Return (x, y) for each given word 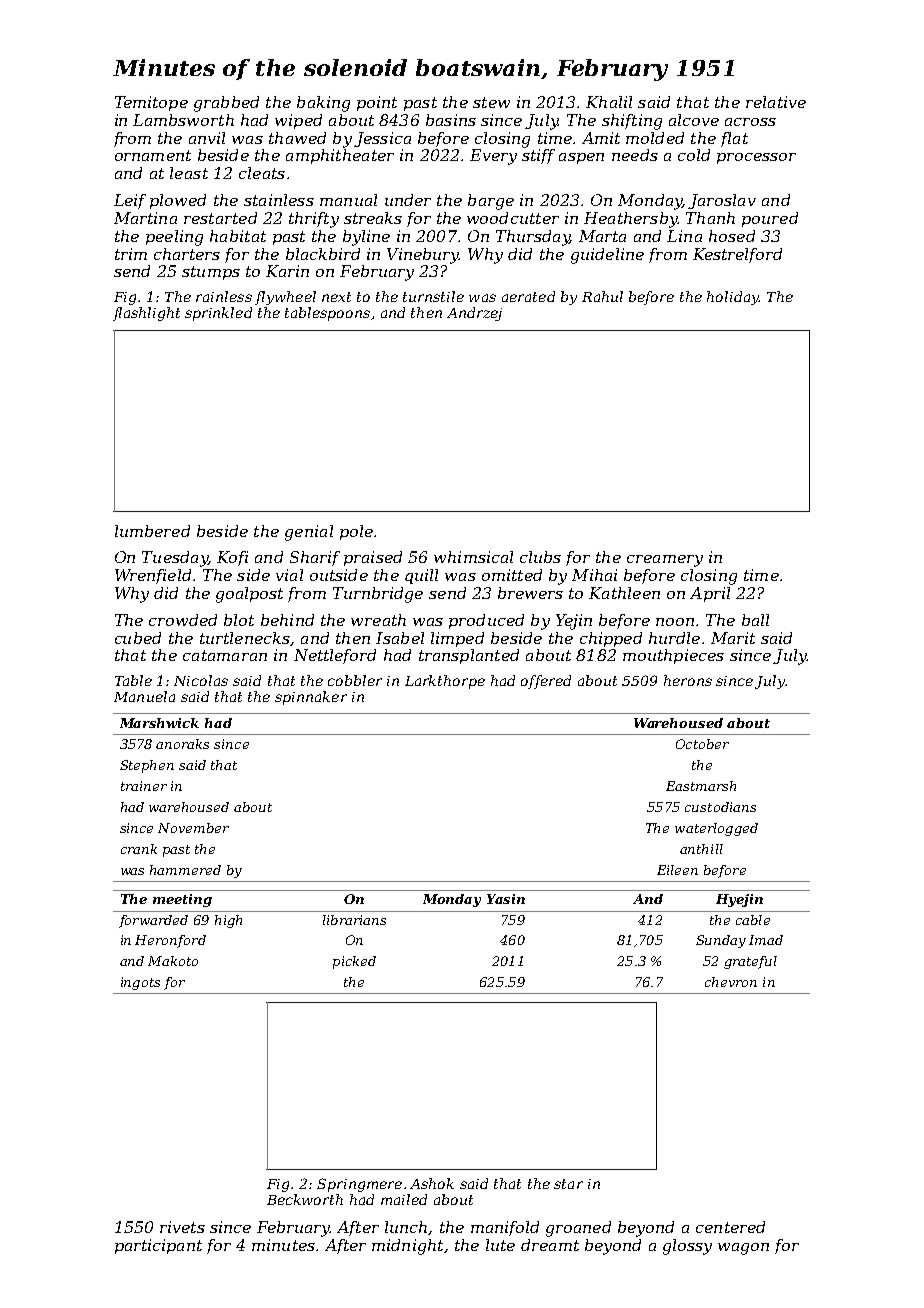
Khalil (609, 102)
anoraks (182, 744)
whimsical (473, 557)
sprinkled (218, 314)
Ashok (432, 1183)
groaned (578, 1229)
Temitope (151, 103)
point (377, 103)
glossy (687, 1247)
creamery (665, 561)
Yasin (506, 899)
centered (730, 1227)
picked (354, 962)
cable (753, 920)
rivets (182, 1227)
